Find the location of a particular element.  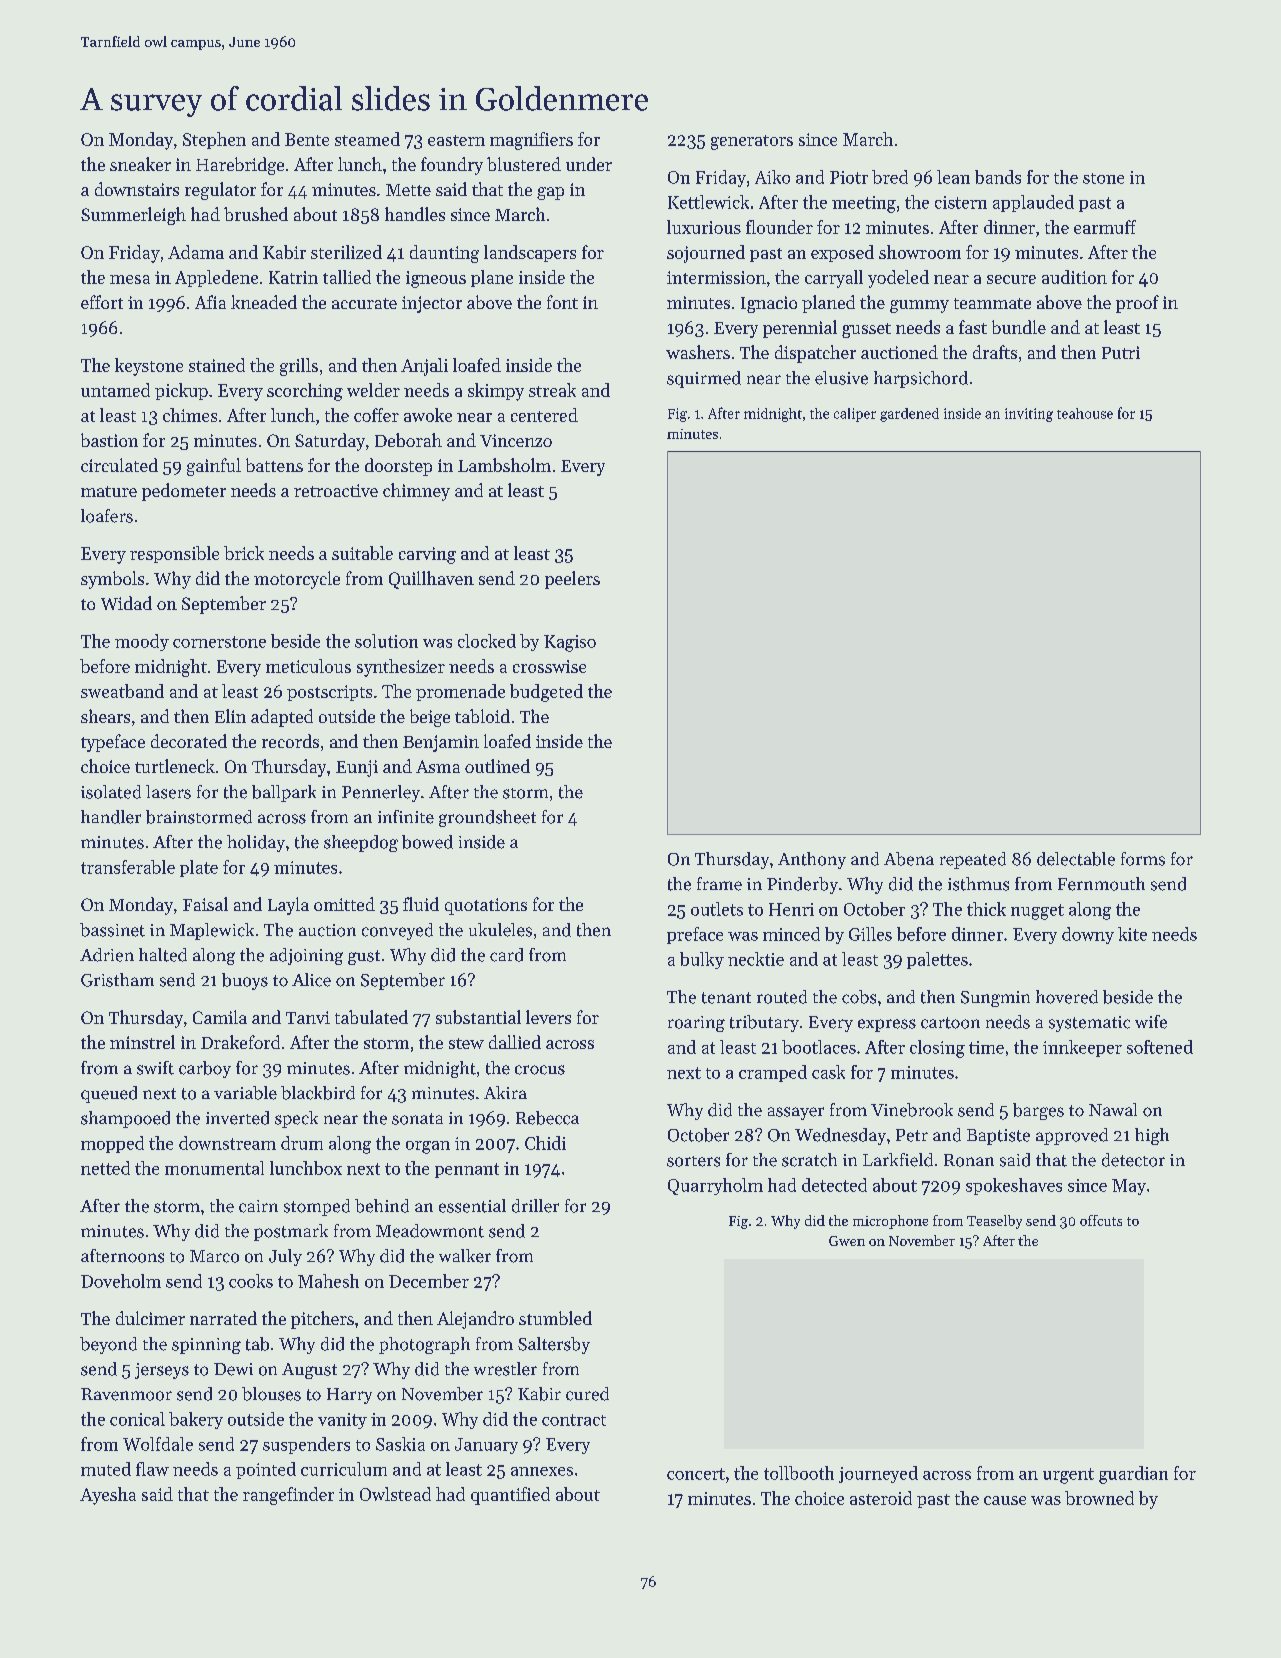

Faisal is located at coordinates (205, 904).
